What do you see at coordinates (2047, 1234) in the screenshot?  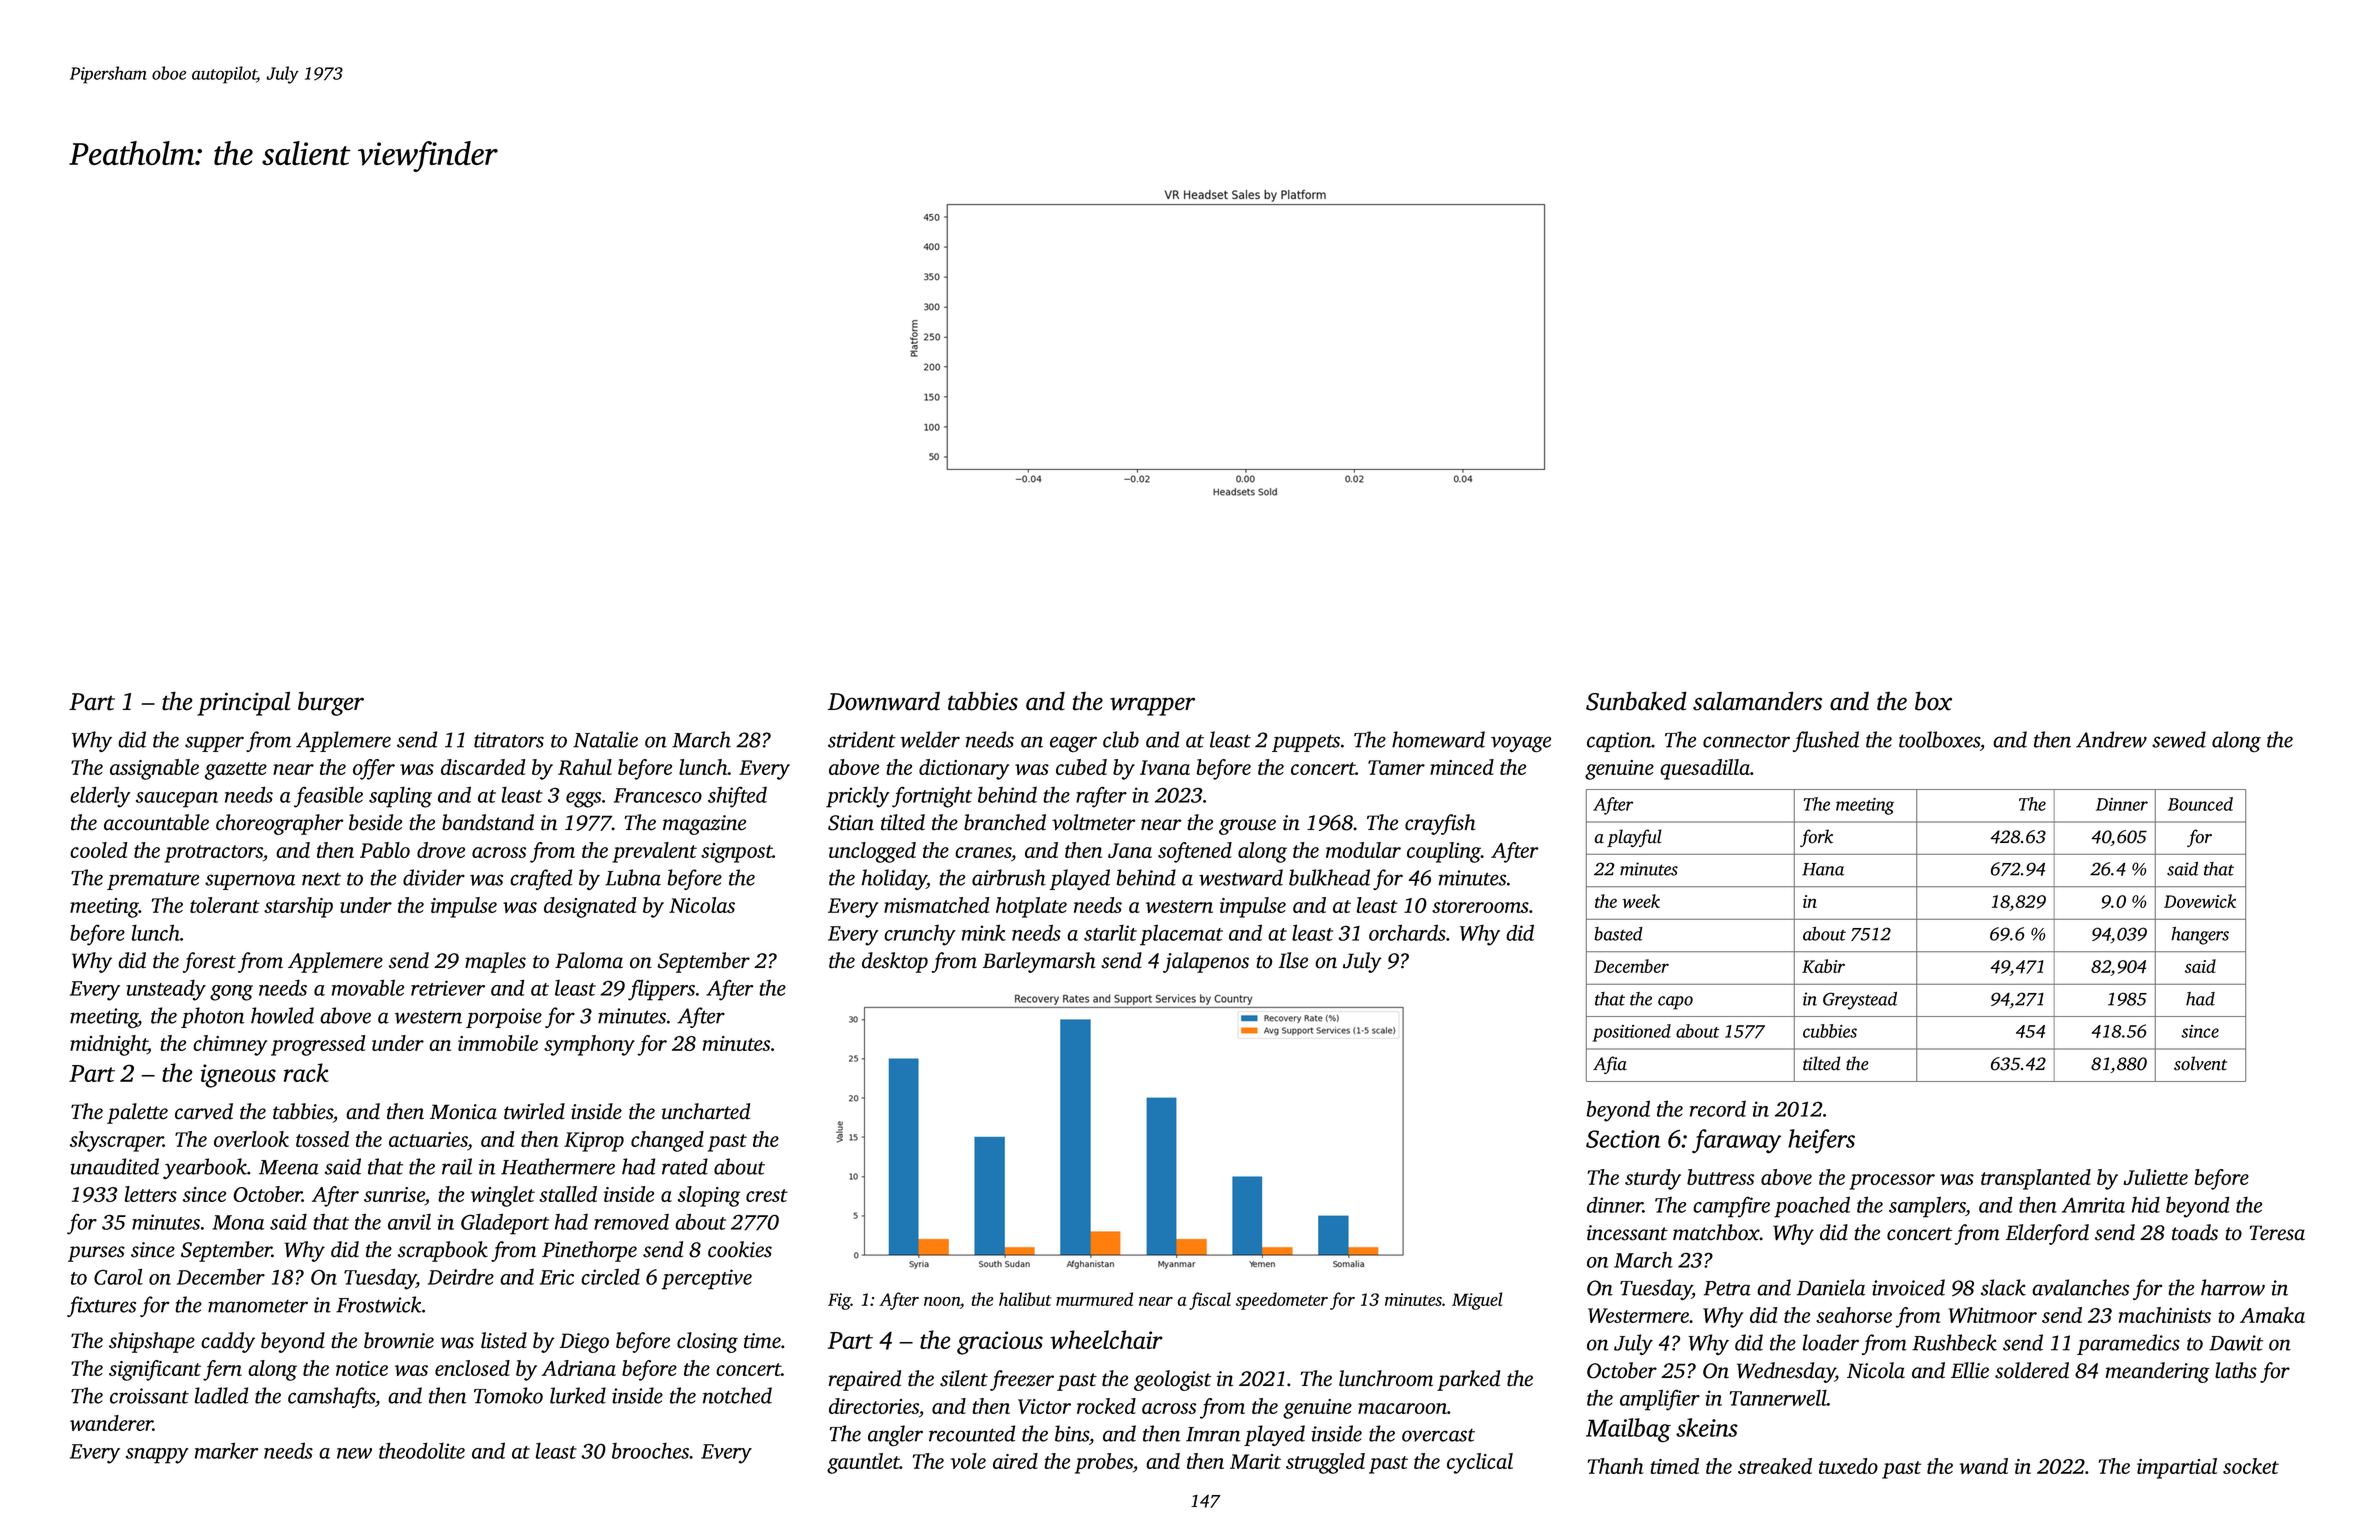 I see `Elderford` at bounding box center [2047, 1234].
